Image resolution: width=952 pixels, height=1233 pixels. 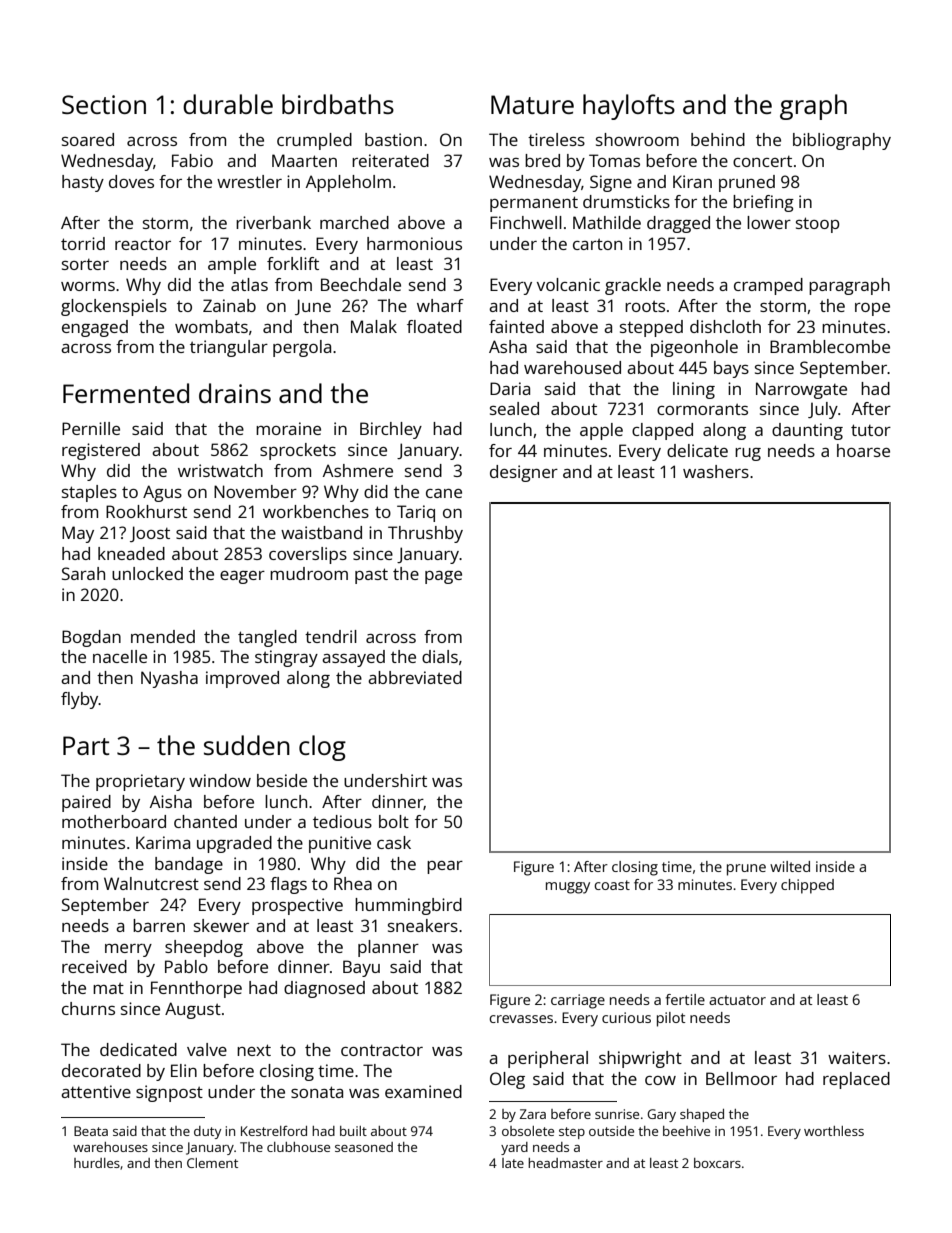 What do you see at coordinates (532, 104) in the screenshot?
I see `Mature` at bounding box center [532, 104].
